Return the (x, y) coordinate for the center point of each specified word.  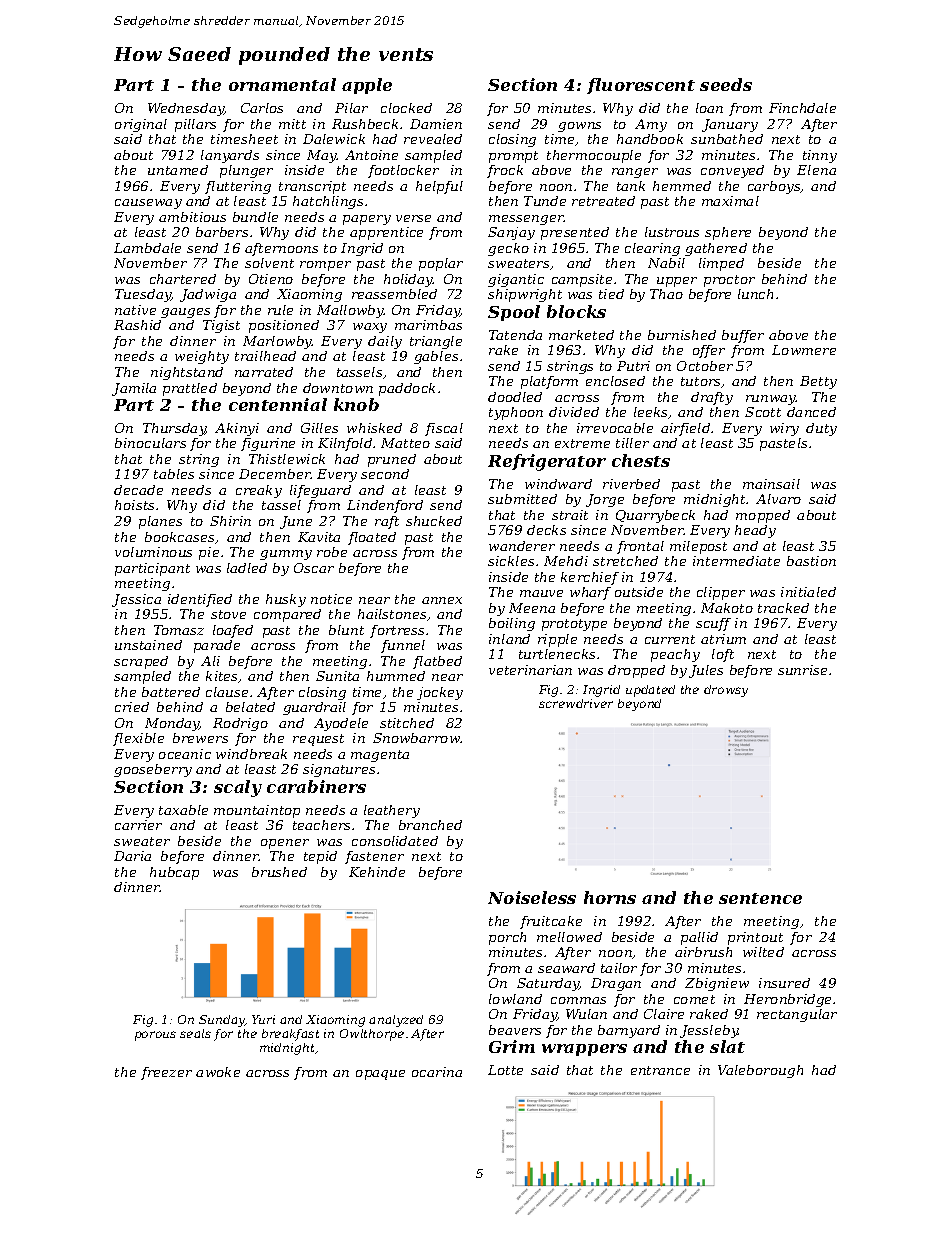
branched (430, 825)
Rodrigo (240, 724)
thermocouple (594, 156)
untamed (178, 170)
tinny (820, 156)
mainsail (771, 484)
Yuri (263, 1019)
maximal (730, 201)
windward (558, 484)
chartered (183, 279)
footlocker (403, 171)
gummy (286, 555)
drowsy (726, 691)
